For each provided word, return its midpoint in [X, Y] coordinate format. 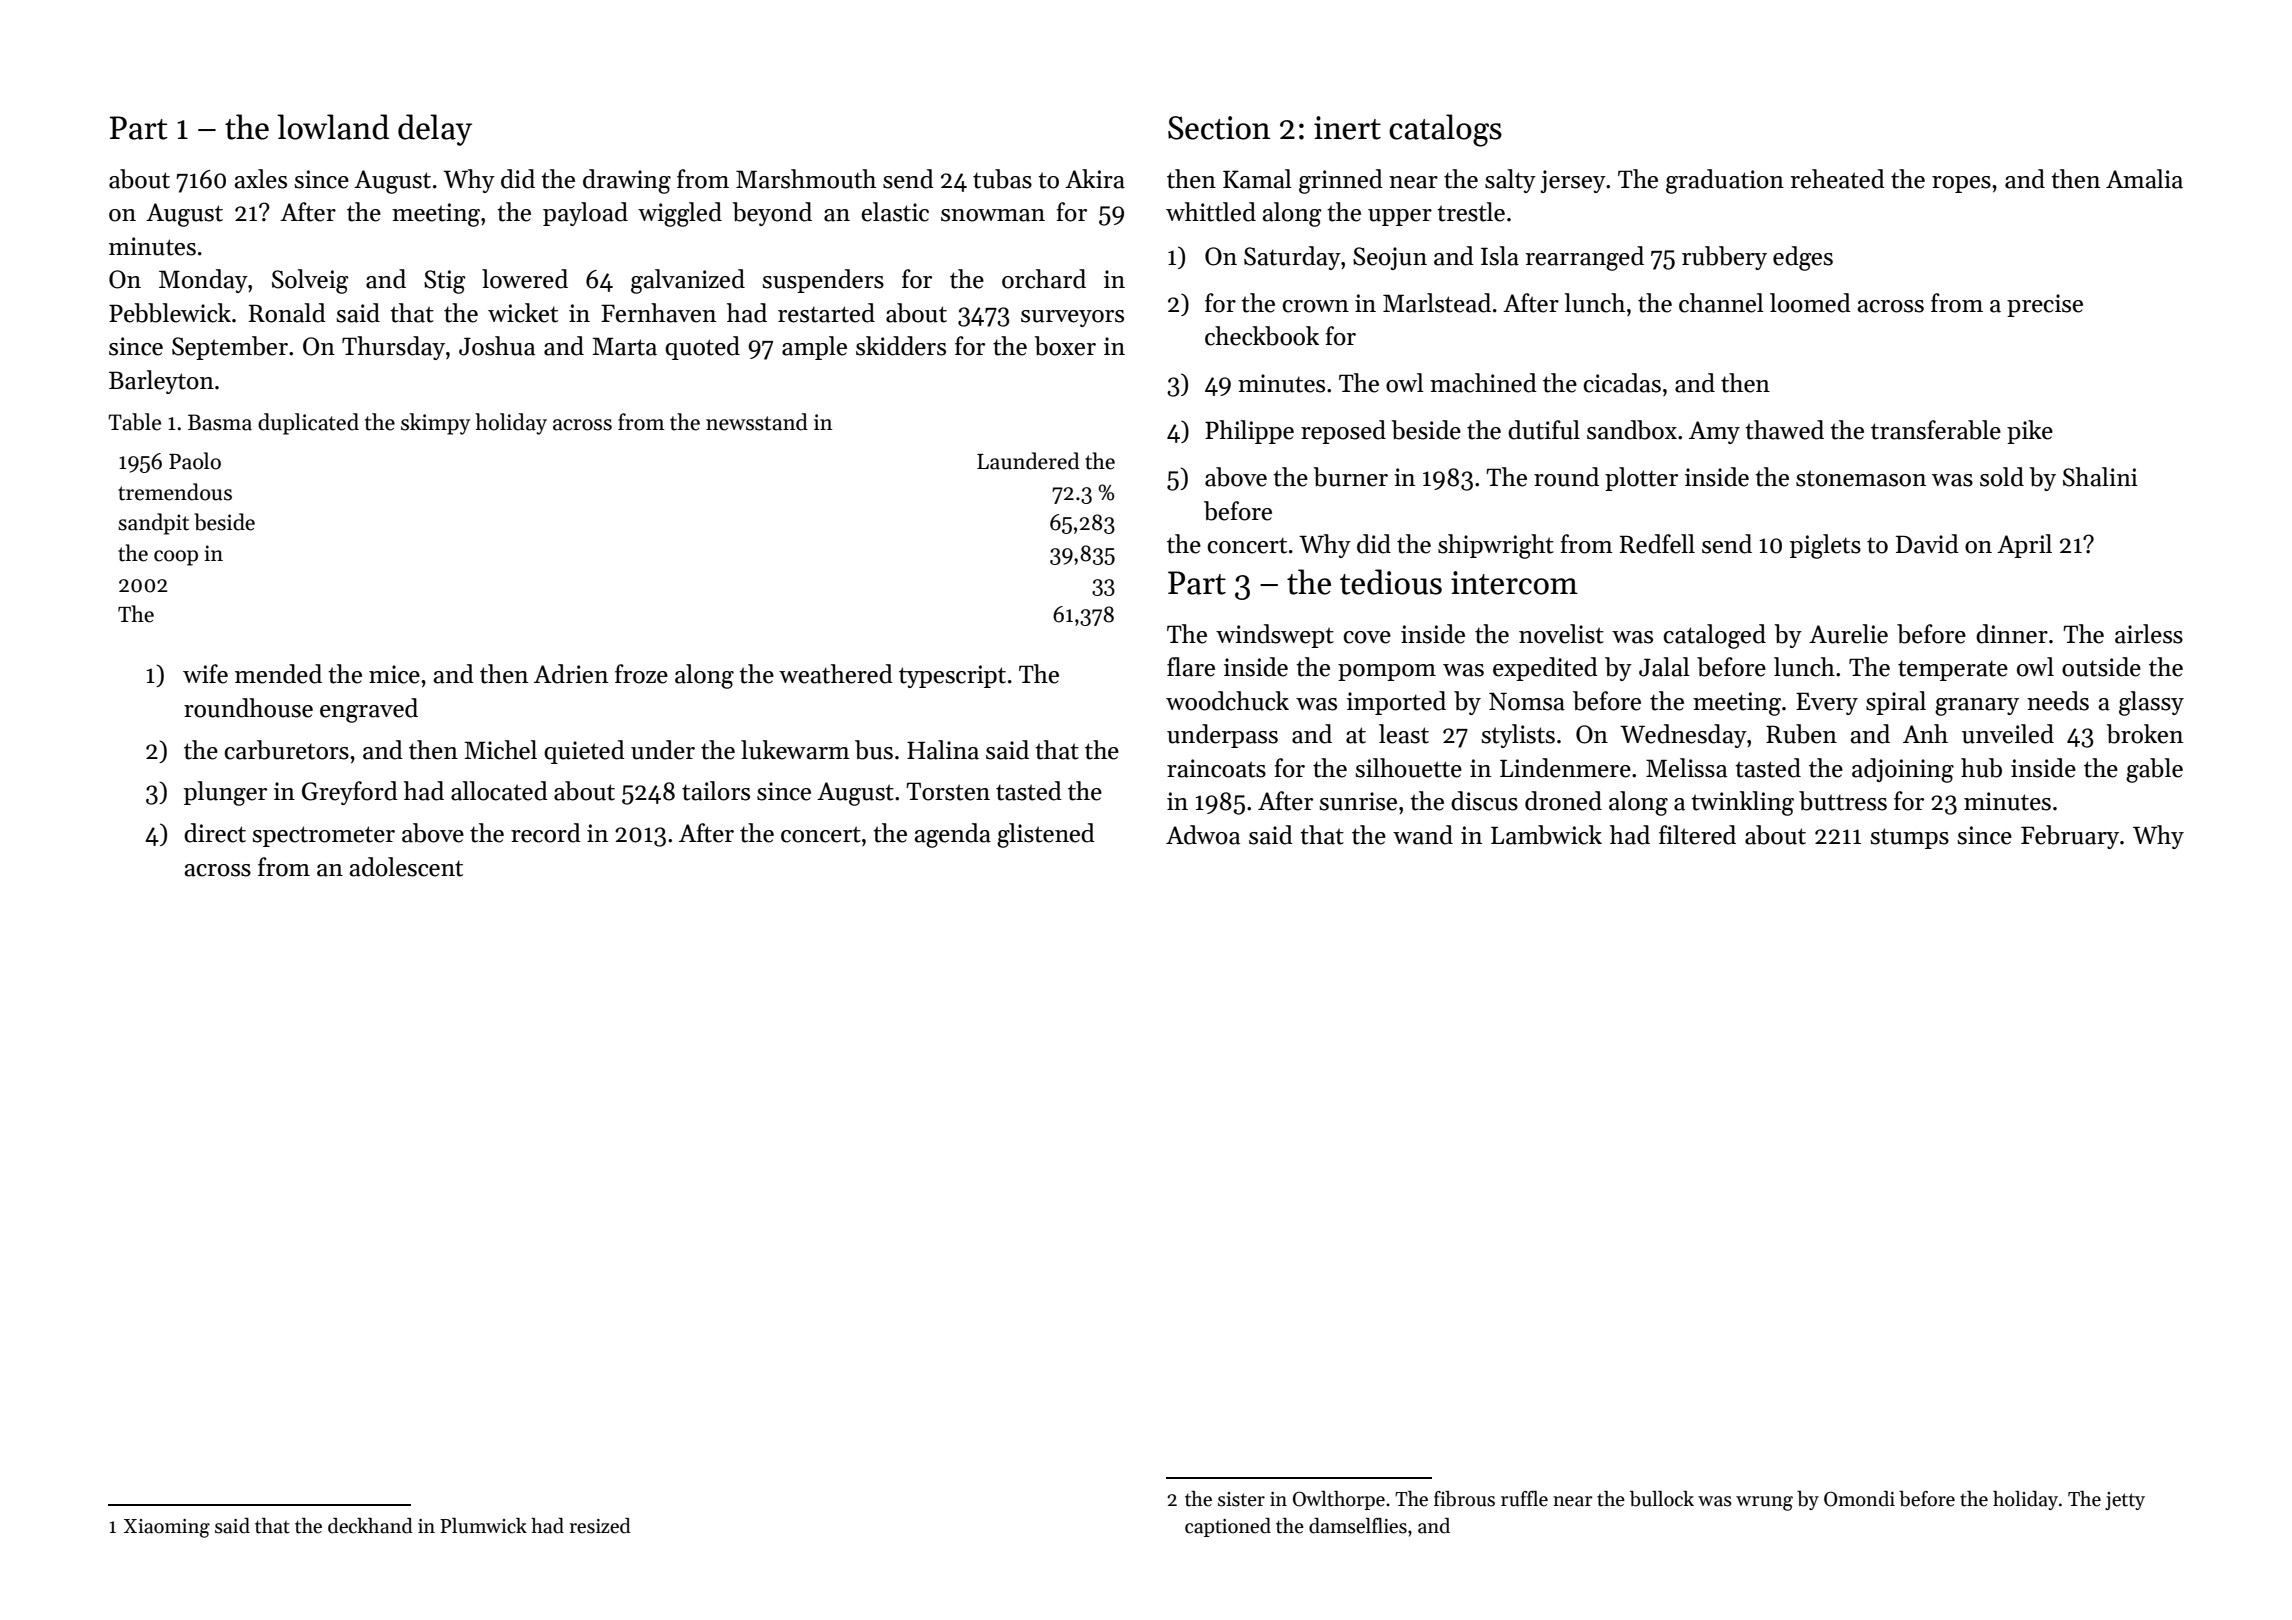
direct [215, 833]
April [2024, 546]
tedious [1391, 582]
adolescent [406, 867]
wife [205, 674]
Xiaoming [167, 1528]
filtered [1697, 835]
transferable [1936, 430]
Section [1219, 128]
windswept [1275, 636]
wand [1423, 835]
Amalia [2144, 179]
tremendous [175, 492]
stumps [1909, 838]
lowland [333, 127]
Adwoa [1203, 835]
